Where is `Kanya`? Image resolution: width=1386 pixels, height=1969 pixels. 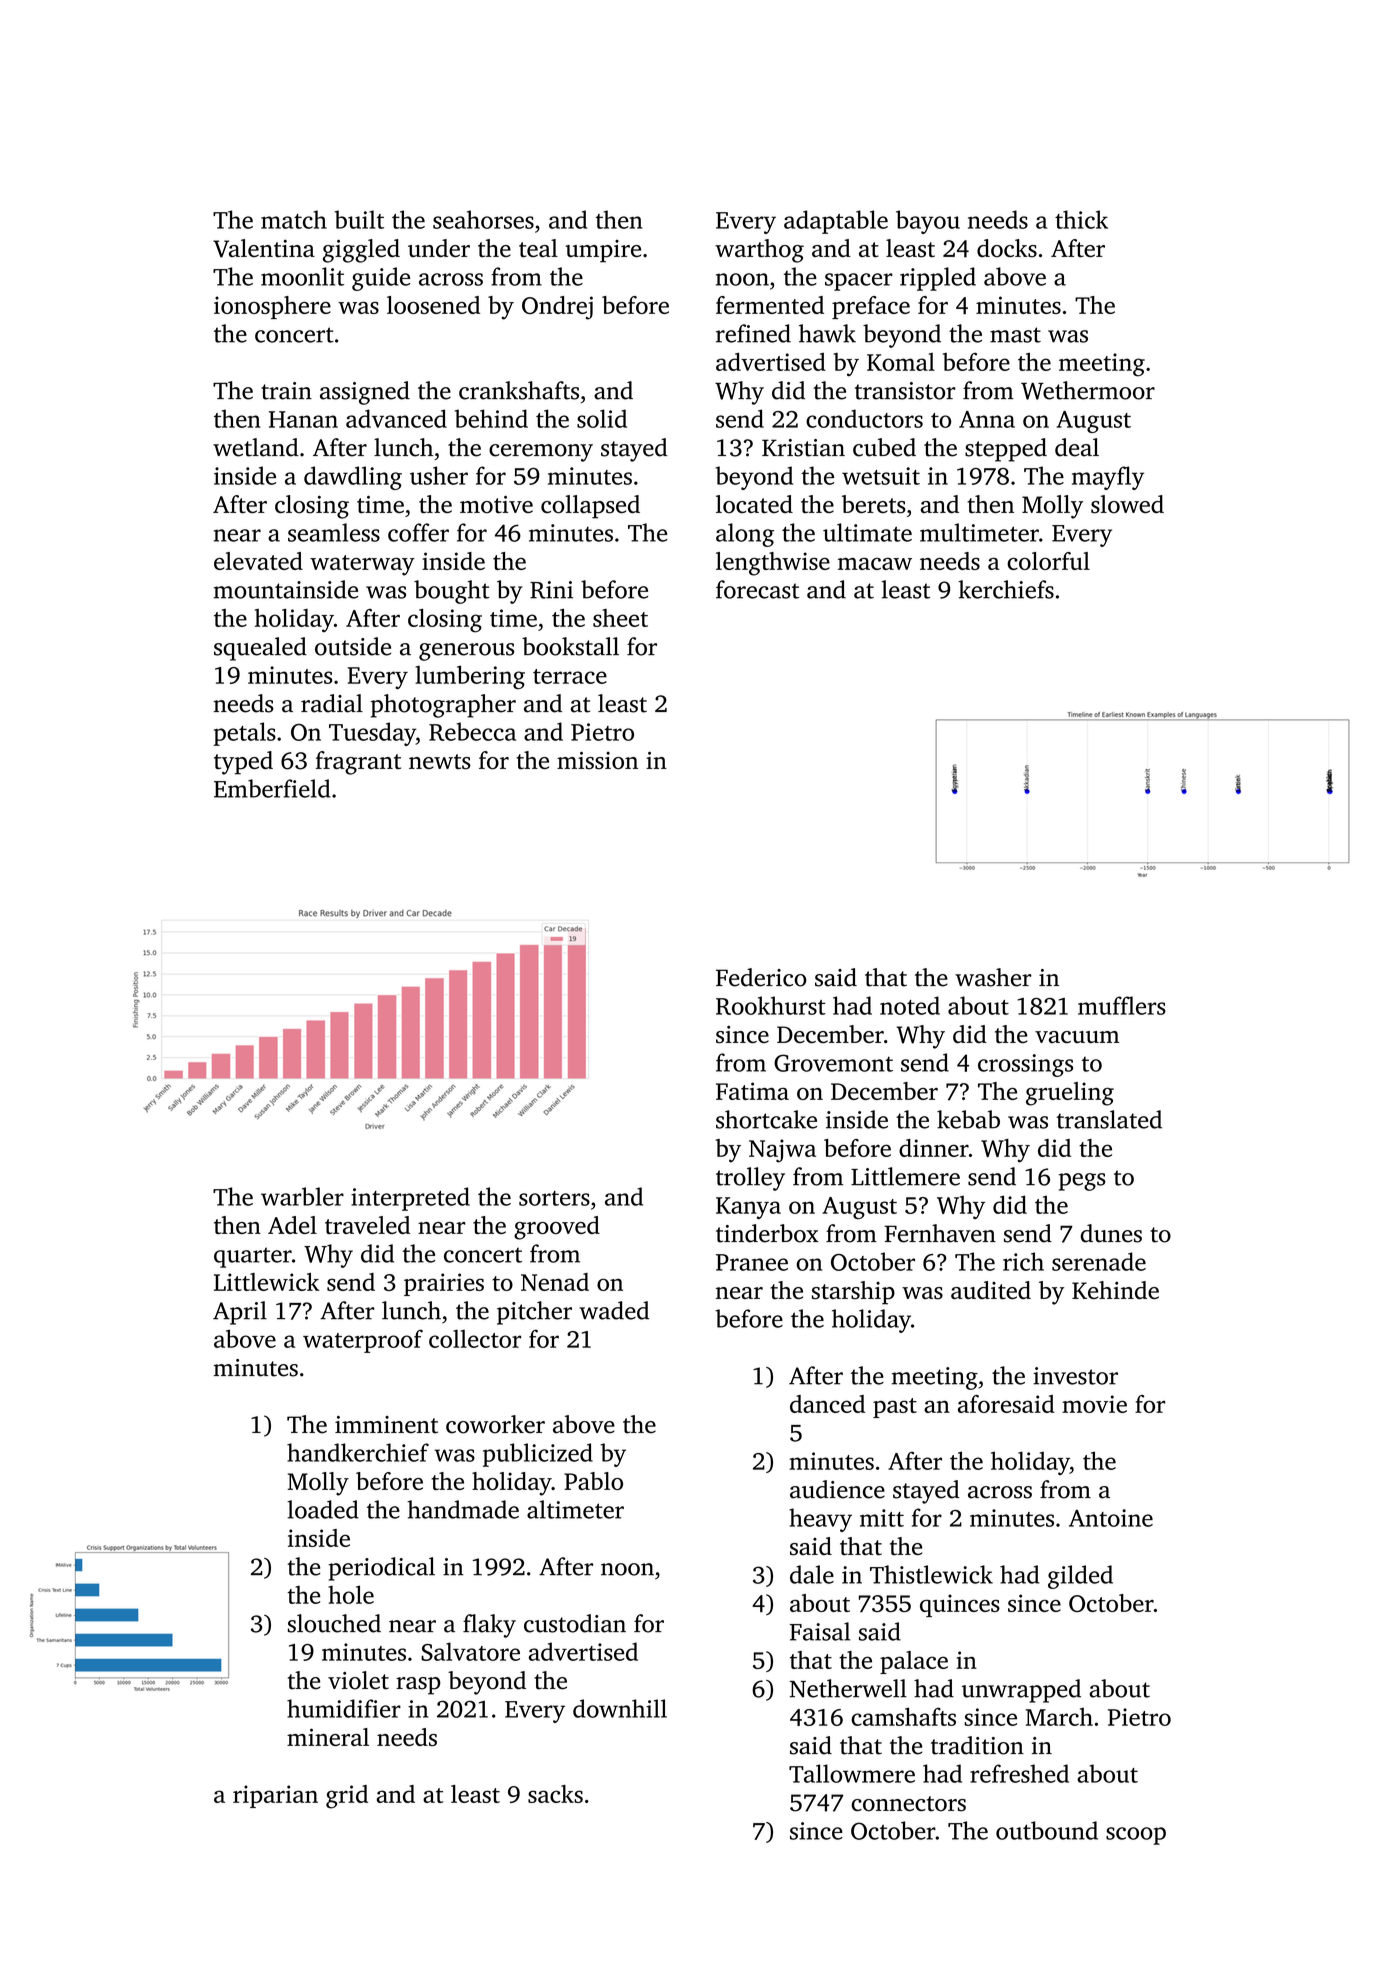
Kanya is located at coordinates (748, 1208).
